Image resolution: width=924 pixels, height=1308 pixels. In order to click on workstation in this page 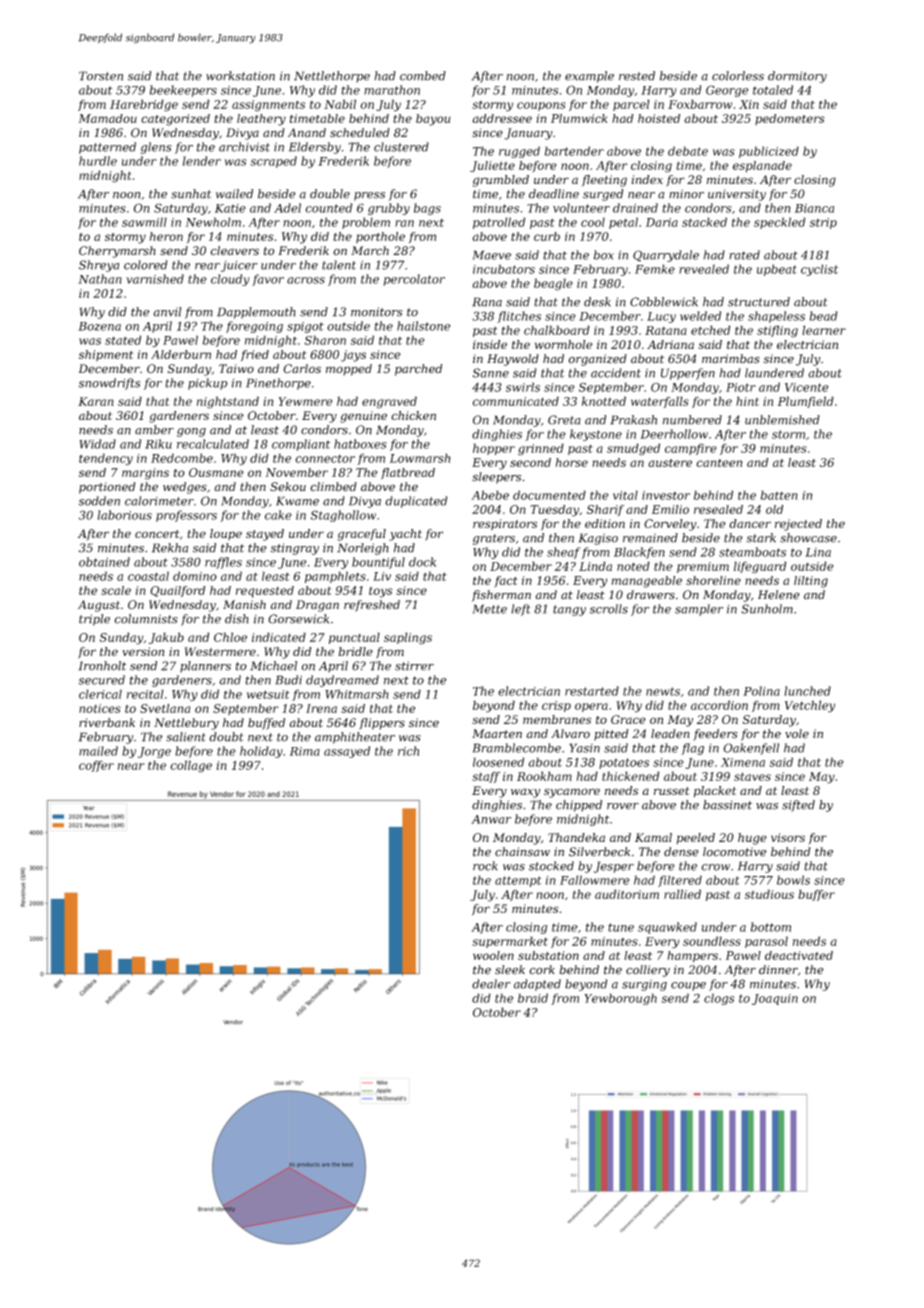, I will do `click(240, 76)`.
